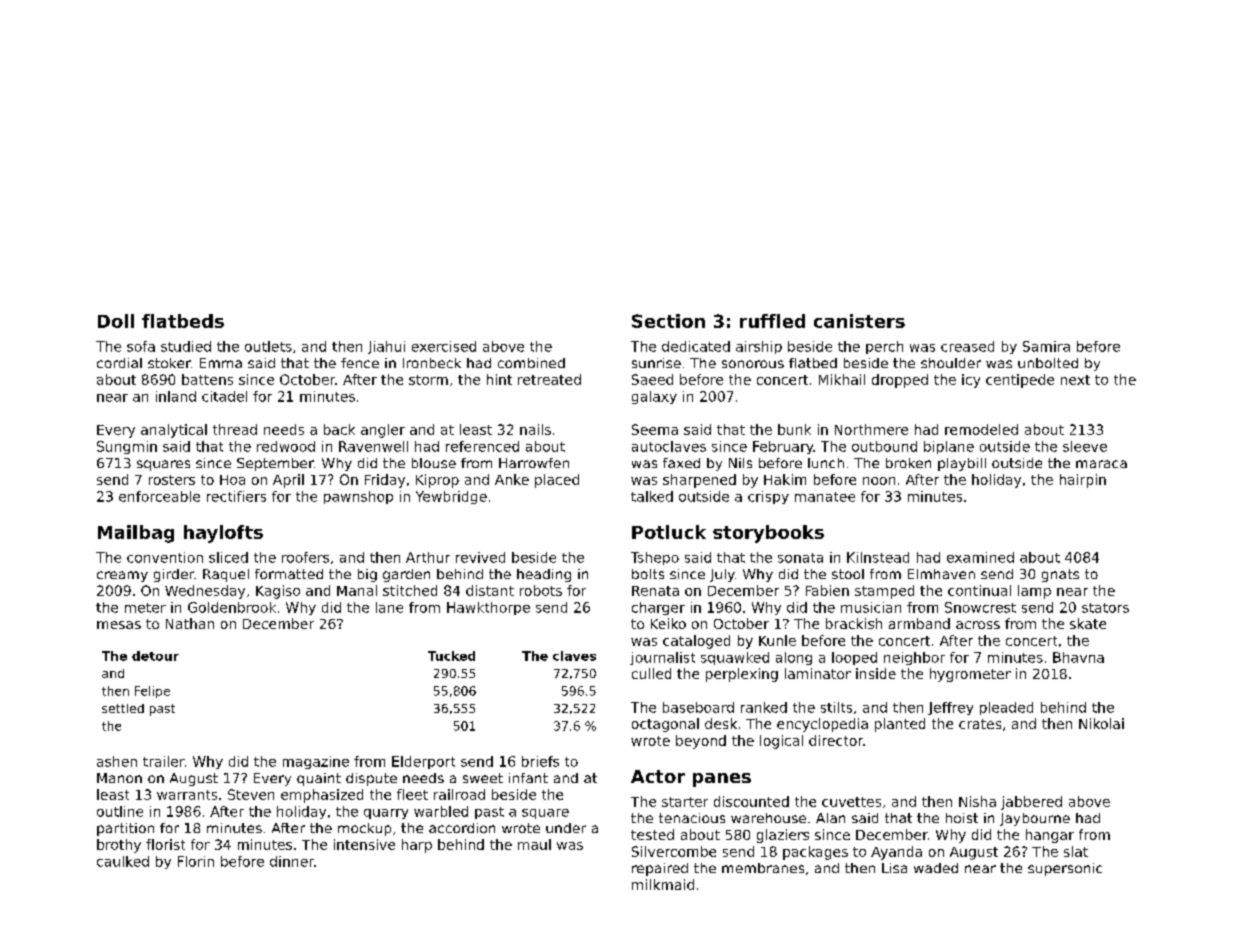  Describe the element at coordinates (119, 363) in the screenshot. I see `cordial` at that location.
